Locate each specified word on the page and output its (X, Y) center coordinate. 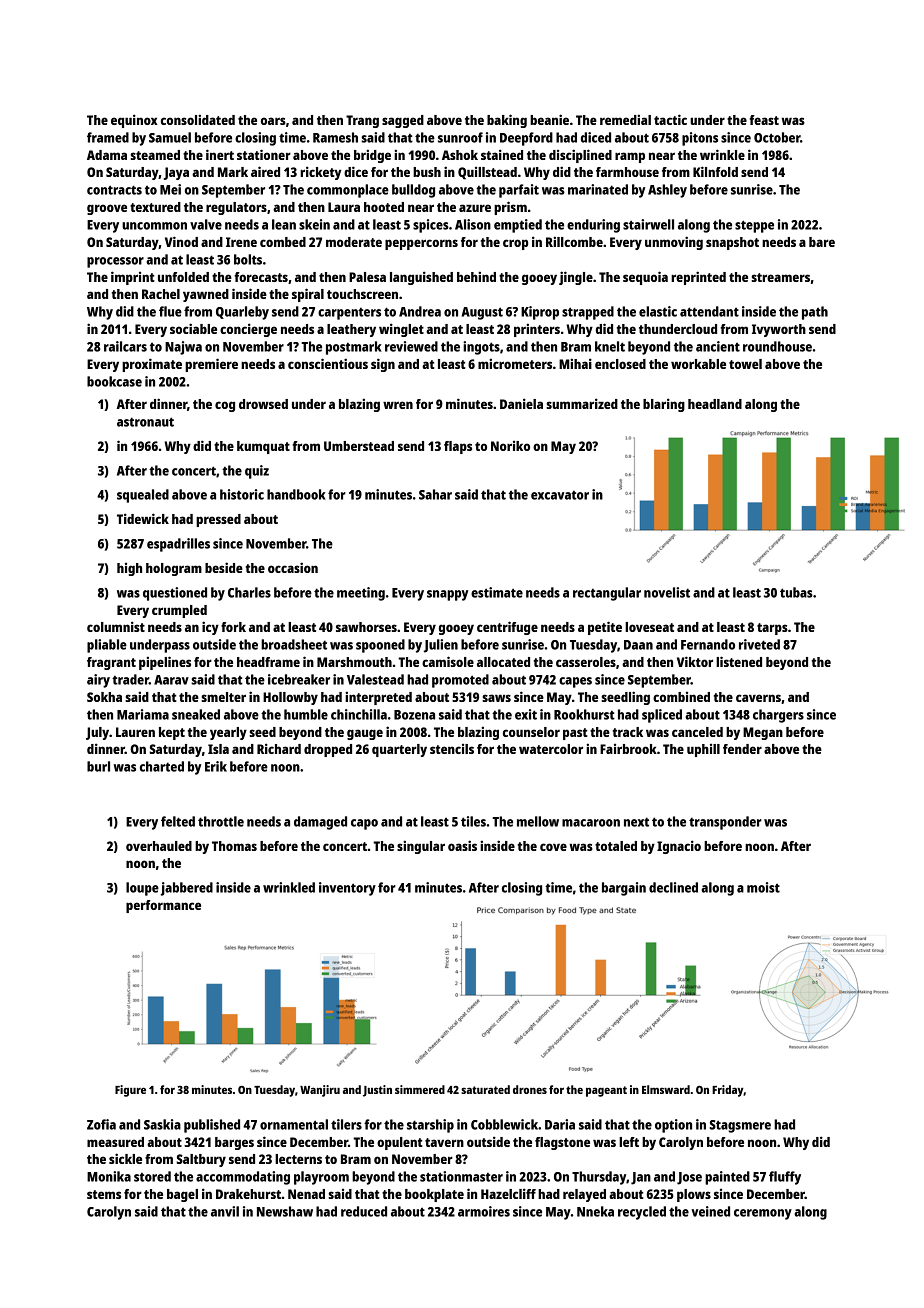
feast (764, 120)
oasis (462, 845)
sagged (403, 121)
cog (225, 406)
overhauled (159, 846)
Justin (377, 1091)
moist (763, 887)
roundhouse (777, 346)
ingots (481, 348)
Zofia (101, 1124)
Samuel (170, 137)
